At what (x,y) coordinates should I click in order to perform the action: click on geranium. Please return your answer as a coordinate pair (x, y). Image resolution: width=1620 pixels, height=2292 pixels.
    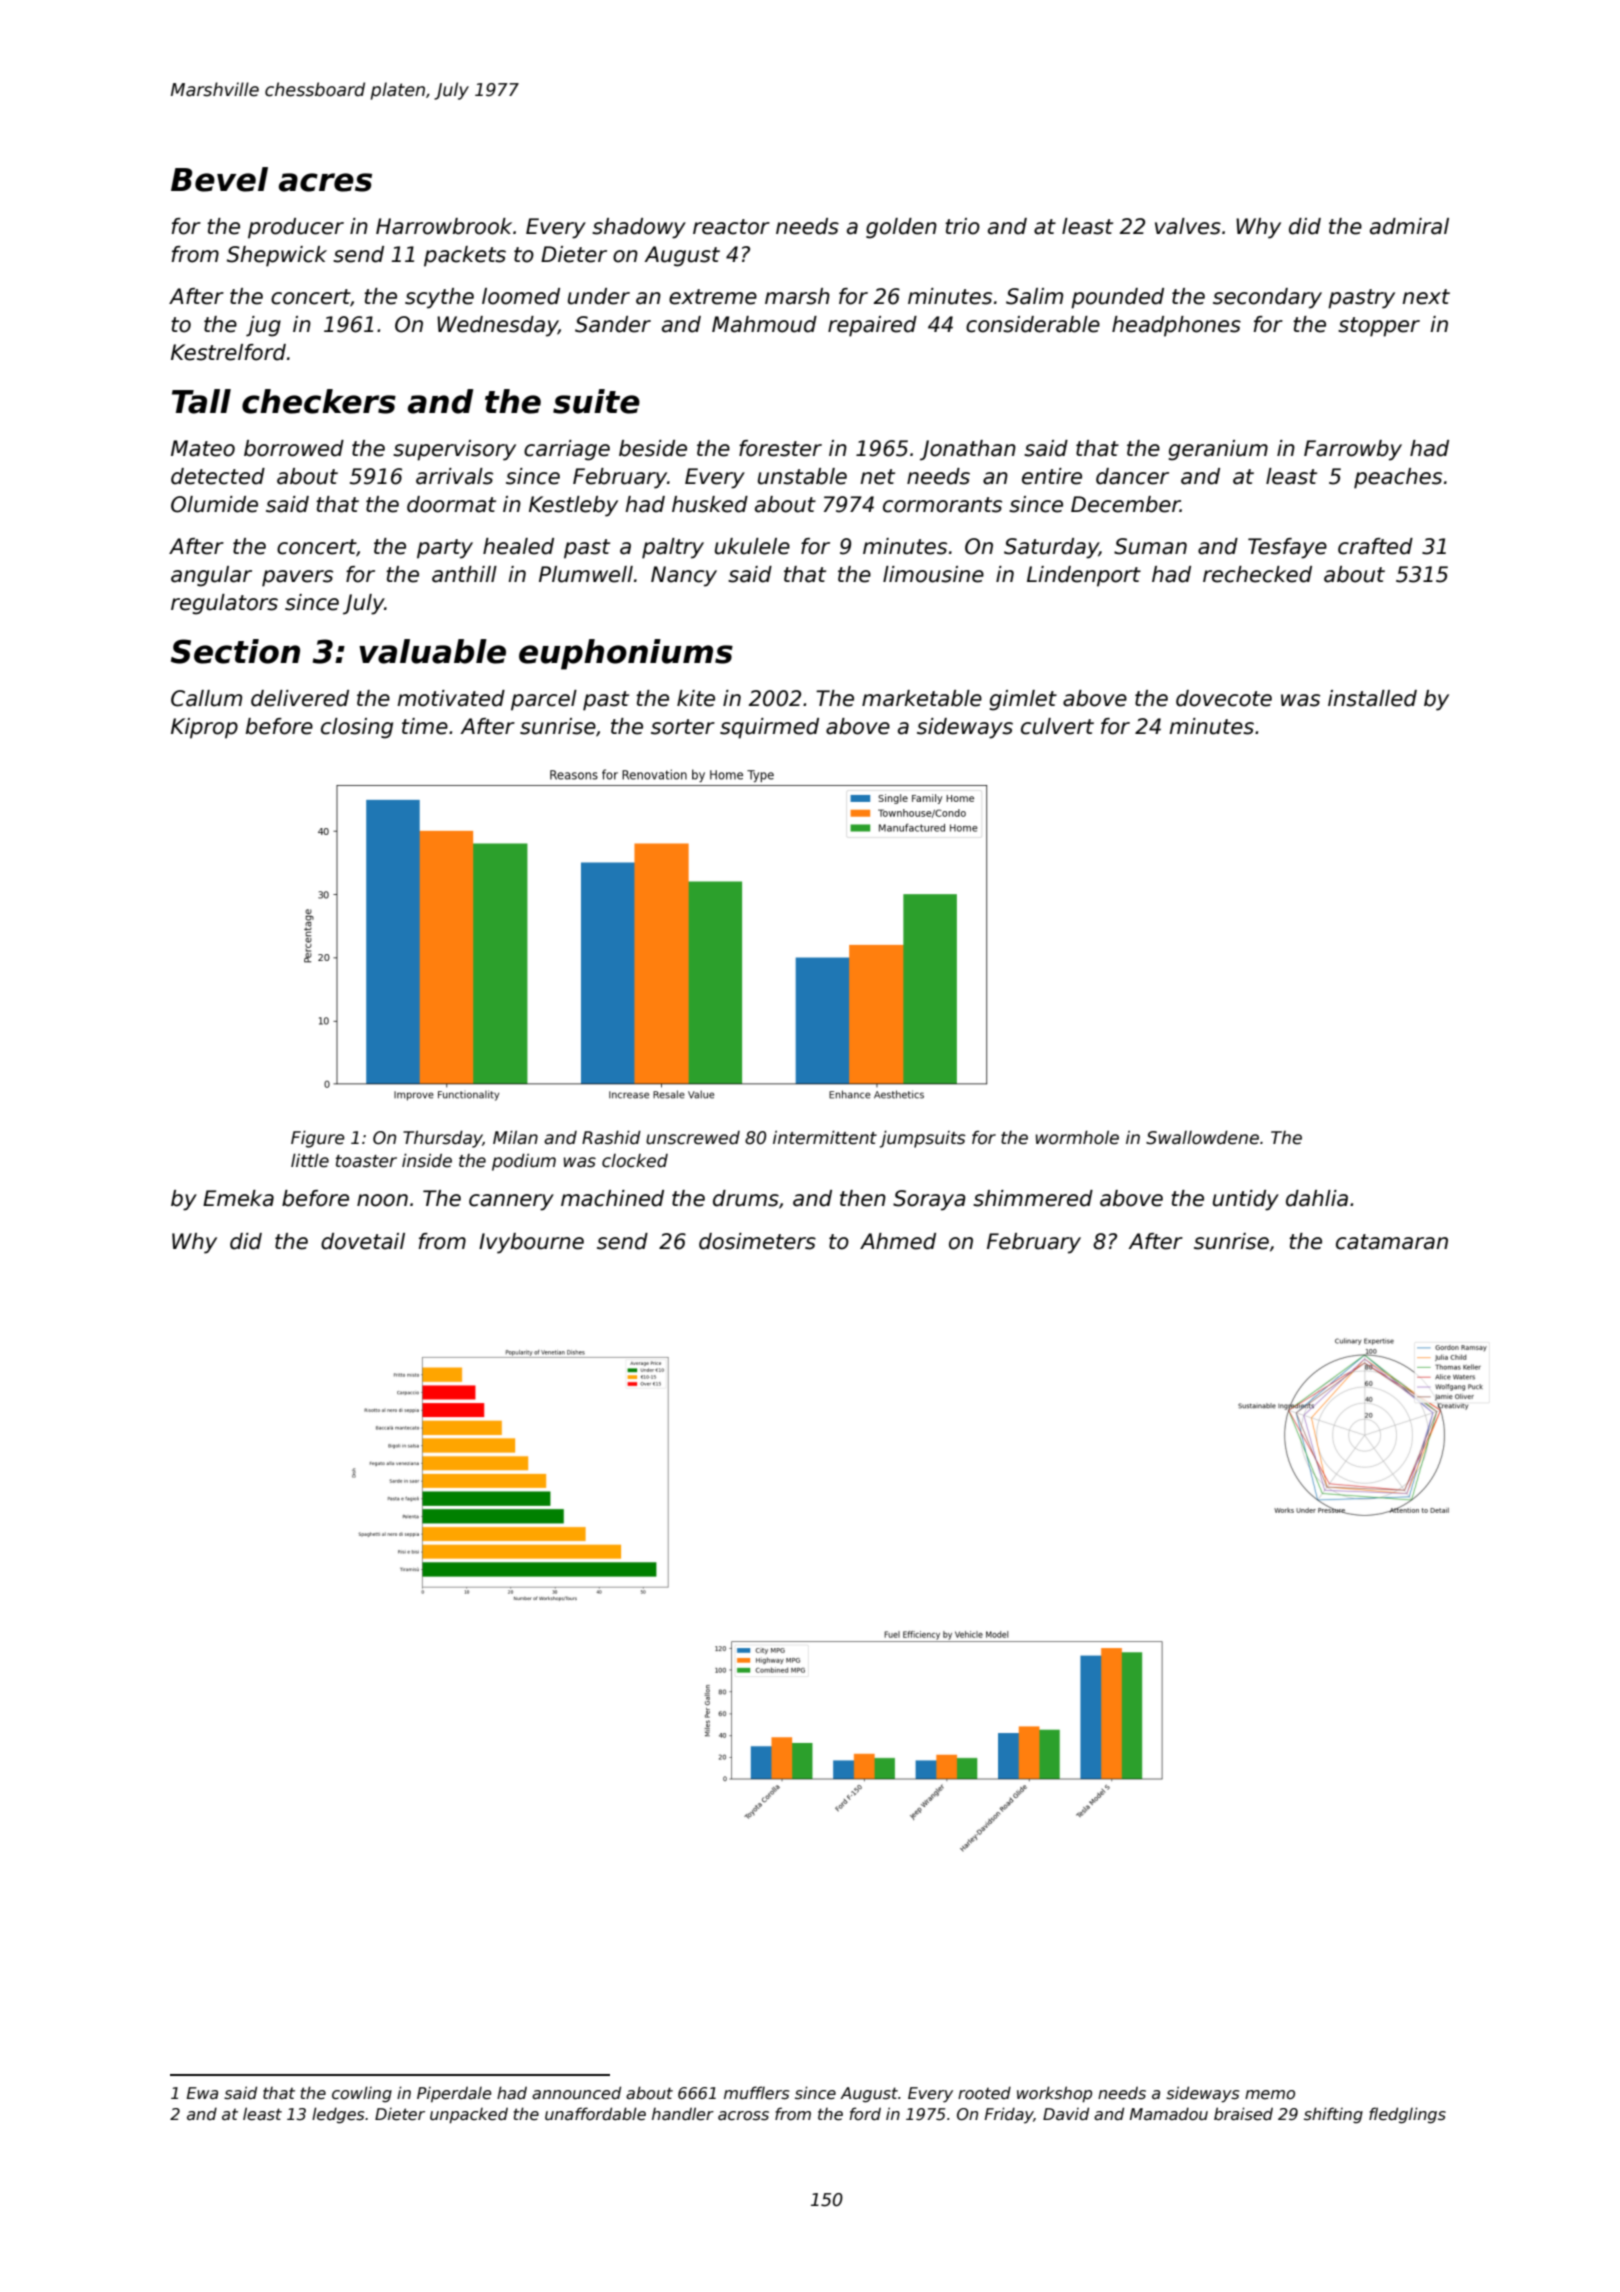
    Looking at the image, I should click on (1218, 450).
